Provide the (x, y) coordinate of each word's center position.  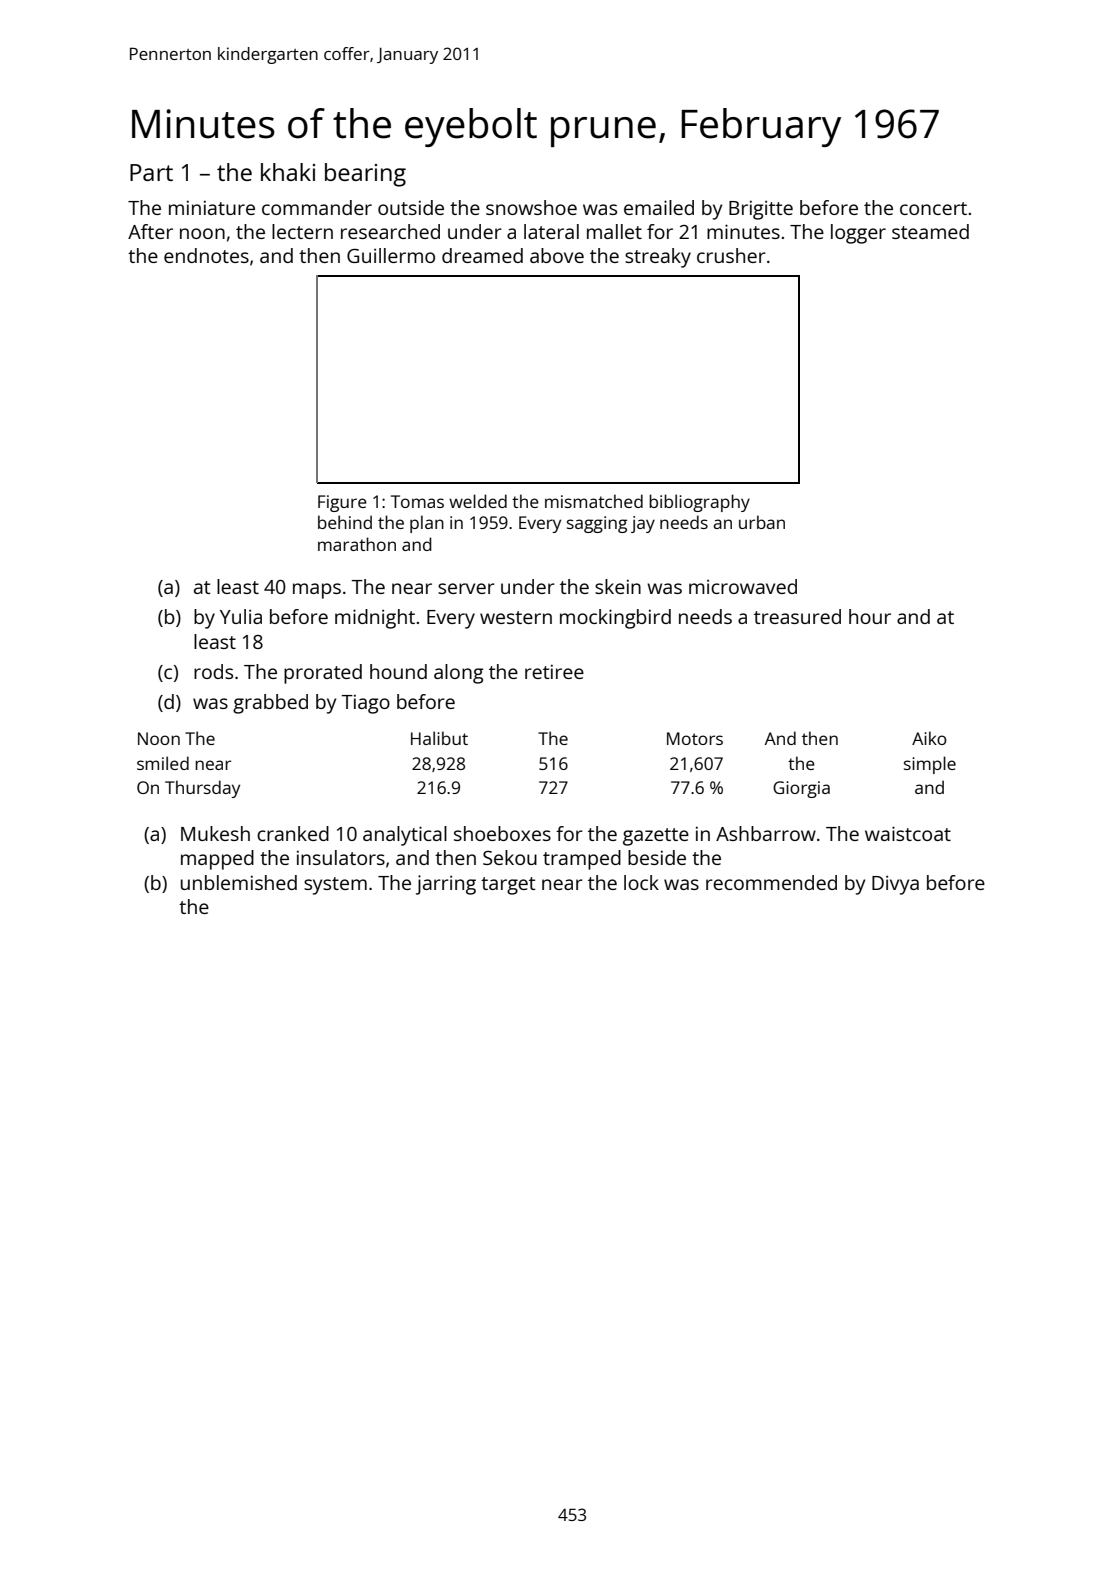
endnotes (206, 255)
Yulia (241, 616)
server (466, 588)
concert (933, 208)
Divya (895, 885)
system (335, 886)
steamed (930, 231)
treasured (797, 616)
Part (151, 172)
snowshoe (531, 207)
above (557, 255)
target (508, 886)
